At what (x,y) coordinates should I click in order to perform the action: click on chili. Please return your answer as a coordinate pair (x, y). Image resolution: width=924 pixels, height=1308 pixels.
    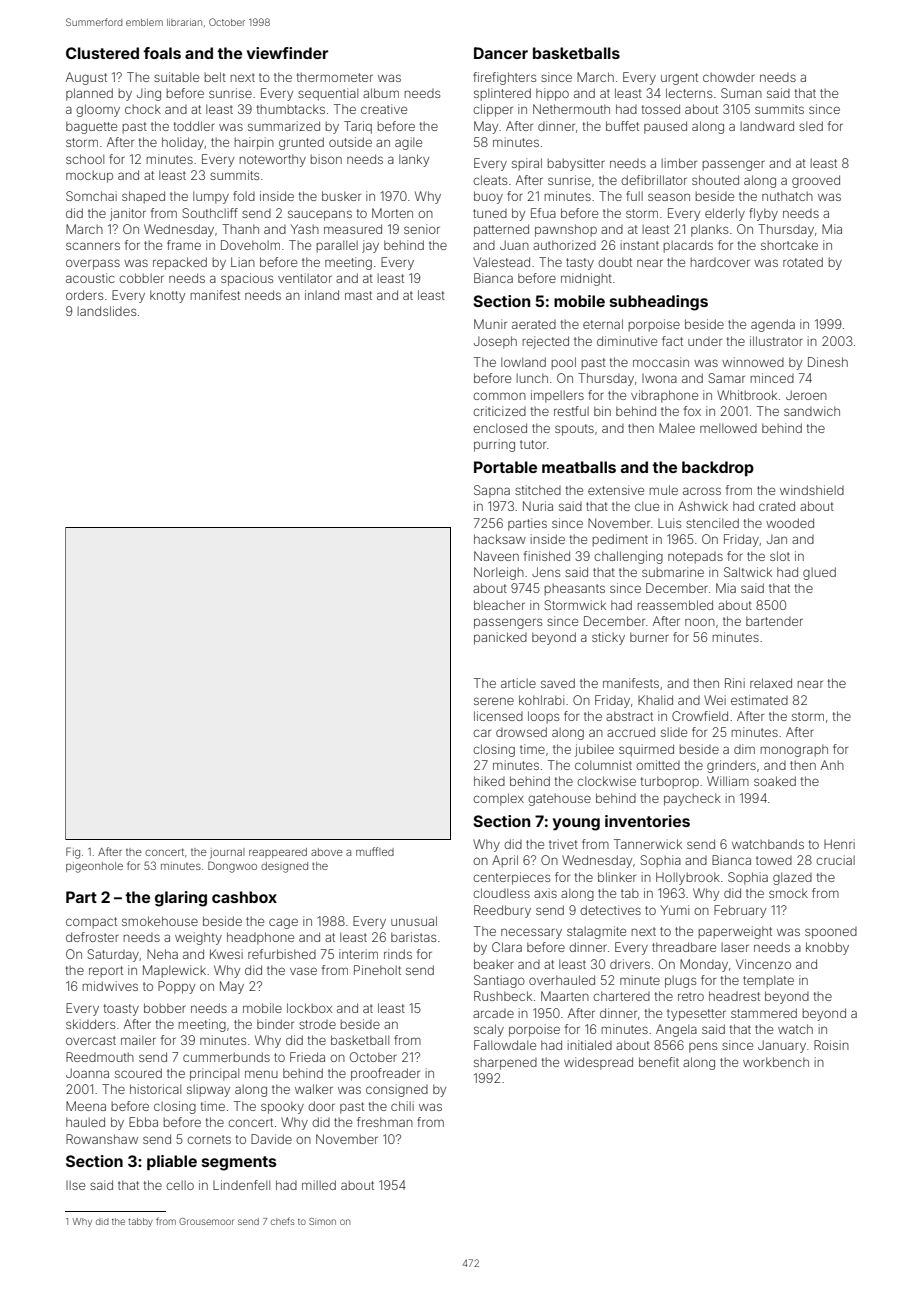
    Looking at the image, I should click on (402, 1106).
